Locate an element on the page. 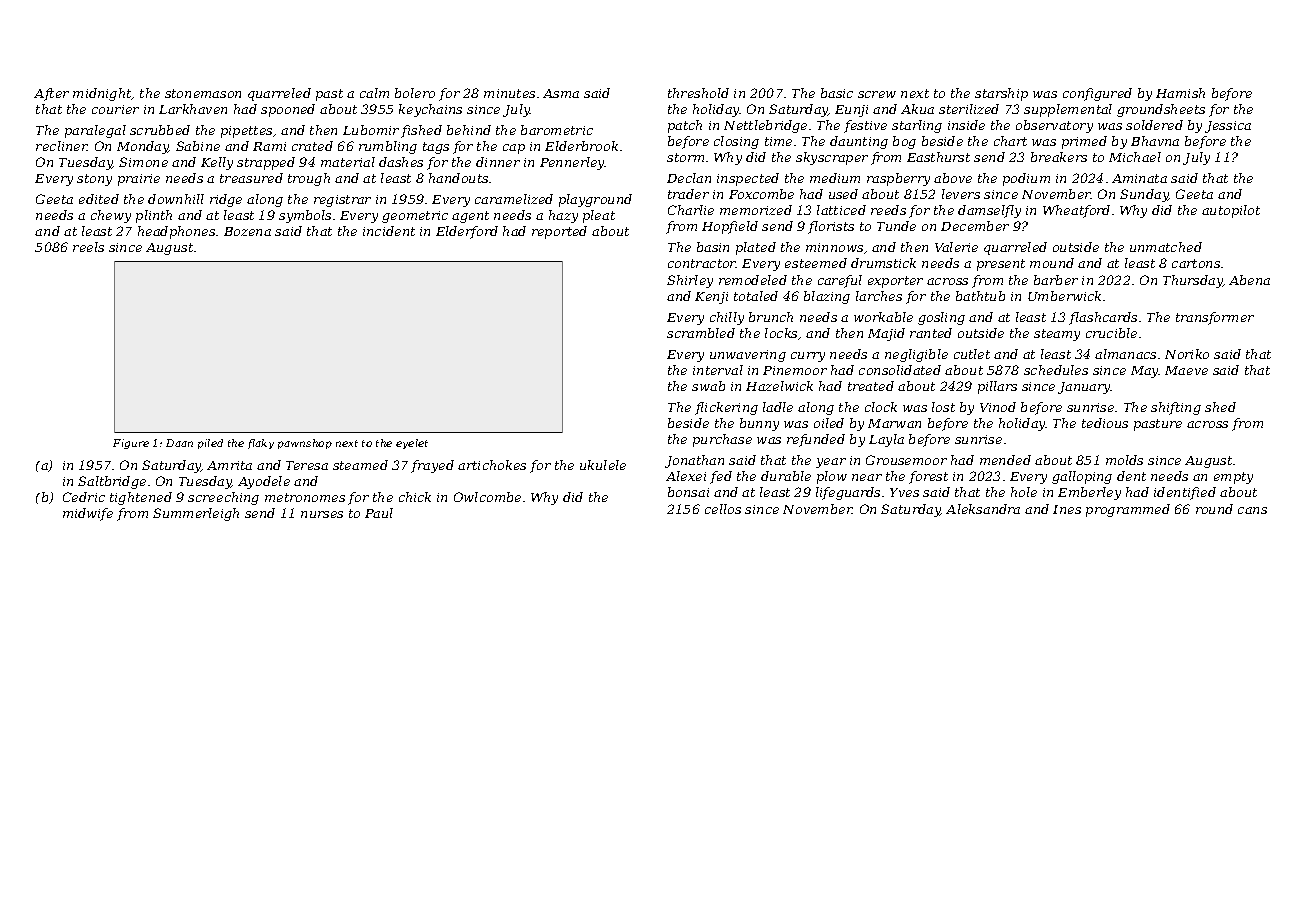 This page has width=1308, height=924. autopilot is located at coordinates (1231, 211).
